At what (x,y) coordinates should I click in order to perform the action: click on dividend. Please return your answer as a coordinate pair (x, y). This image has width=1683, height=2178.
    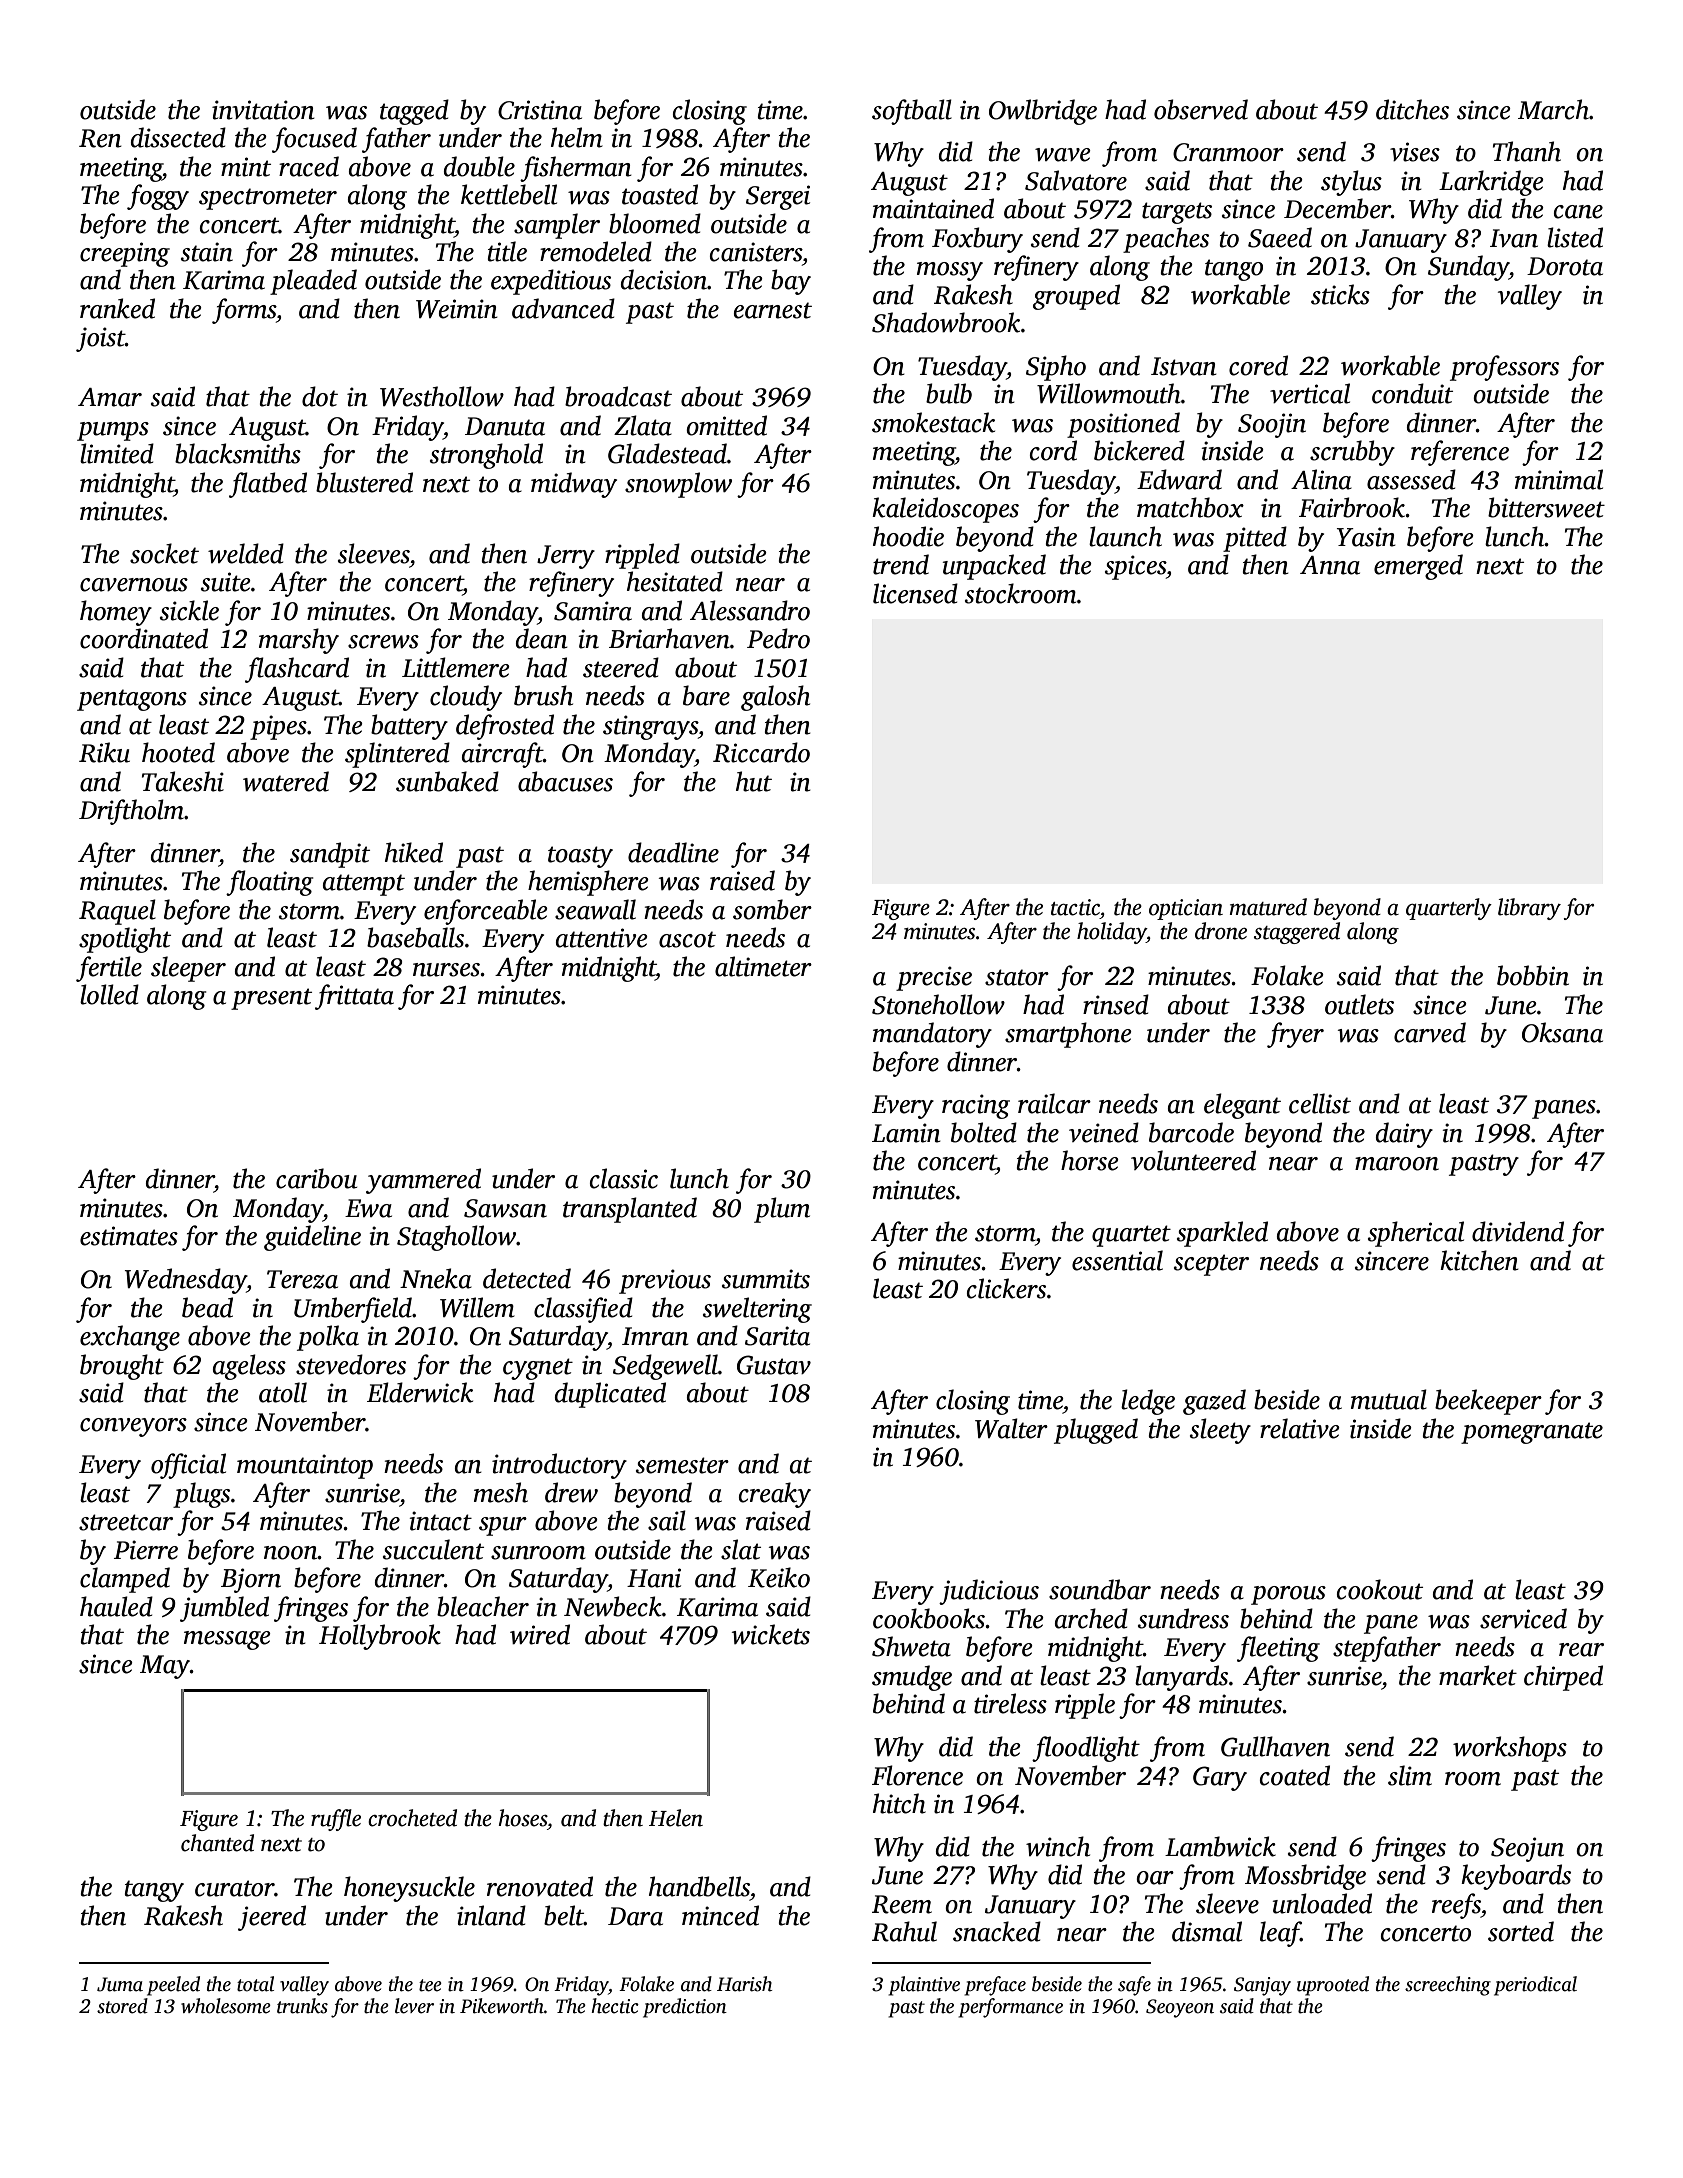
    Looking at the image, I should click on (1518, 1231).
